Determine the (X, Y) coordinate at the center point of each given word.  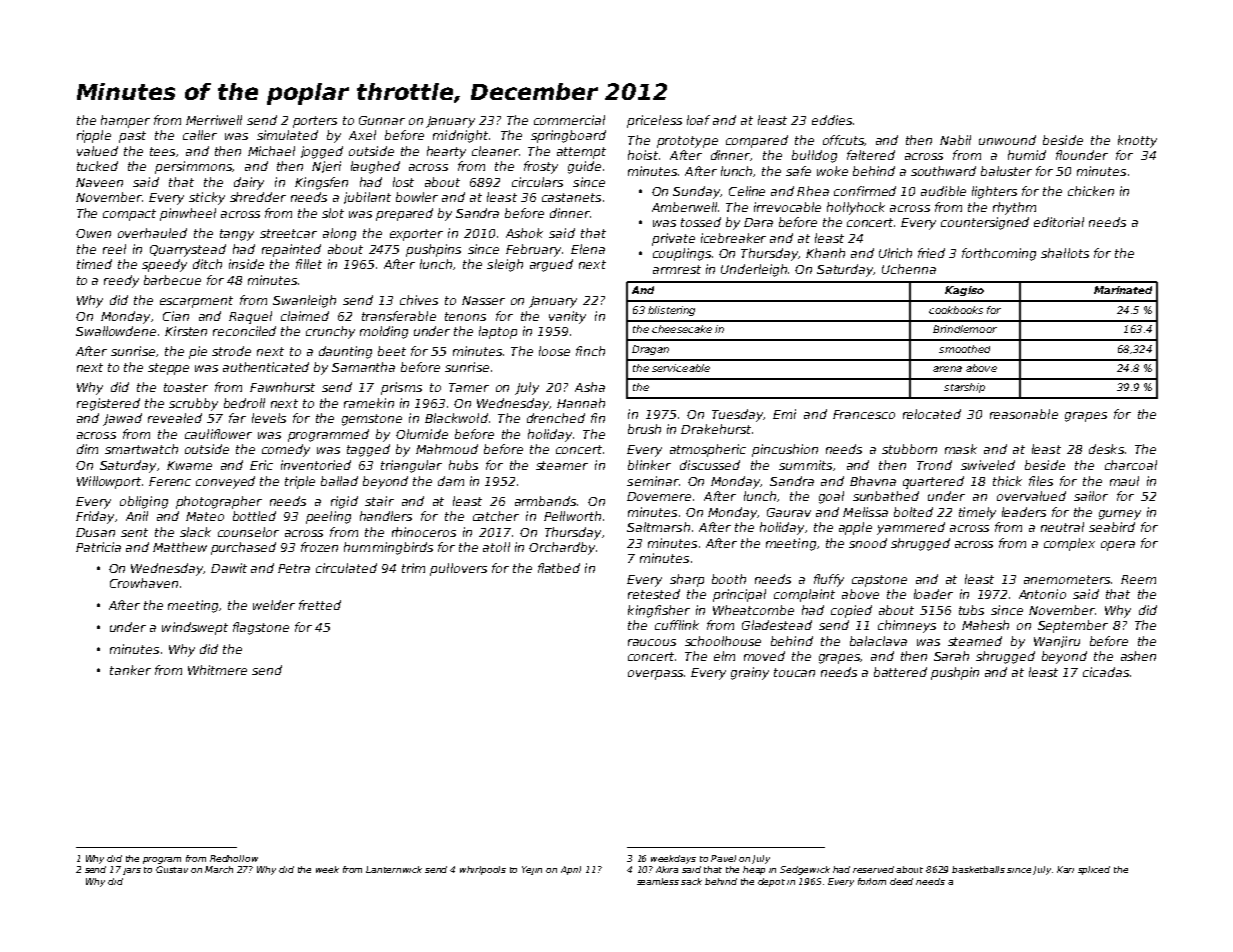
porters (315, 122)
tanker (130, 670)
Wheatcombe (753, 610)
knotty (1137, 141)
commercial (569, 120)
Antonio (1042, 594)
